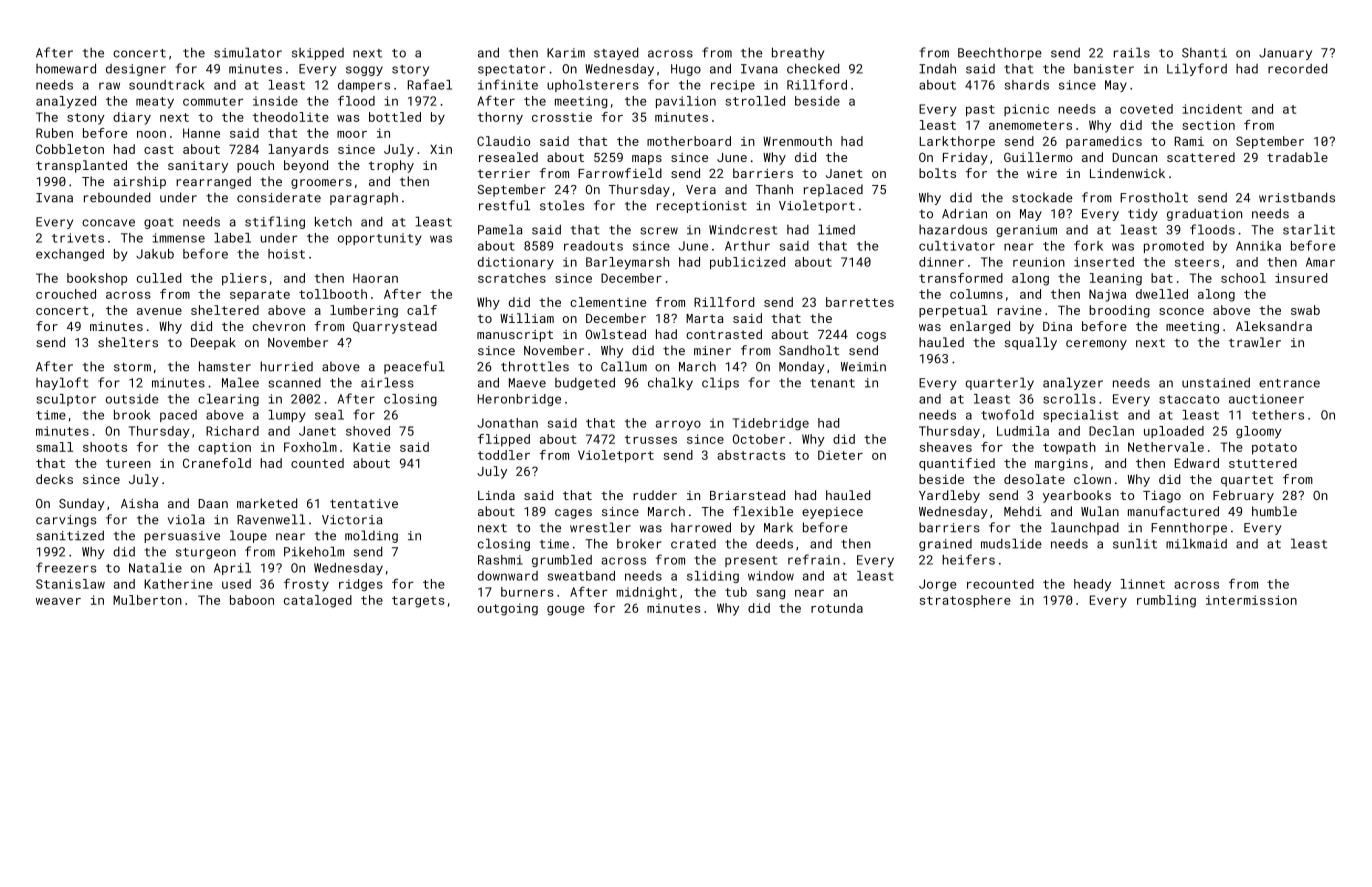  I want to click on breathy, so click(798, 53).
